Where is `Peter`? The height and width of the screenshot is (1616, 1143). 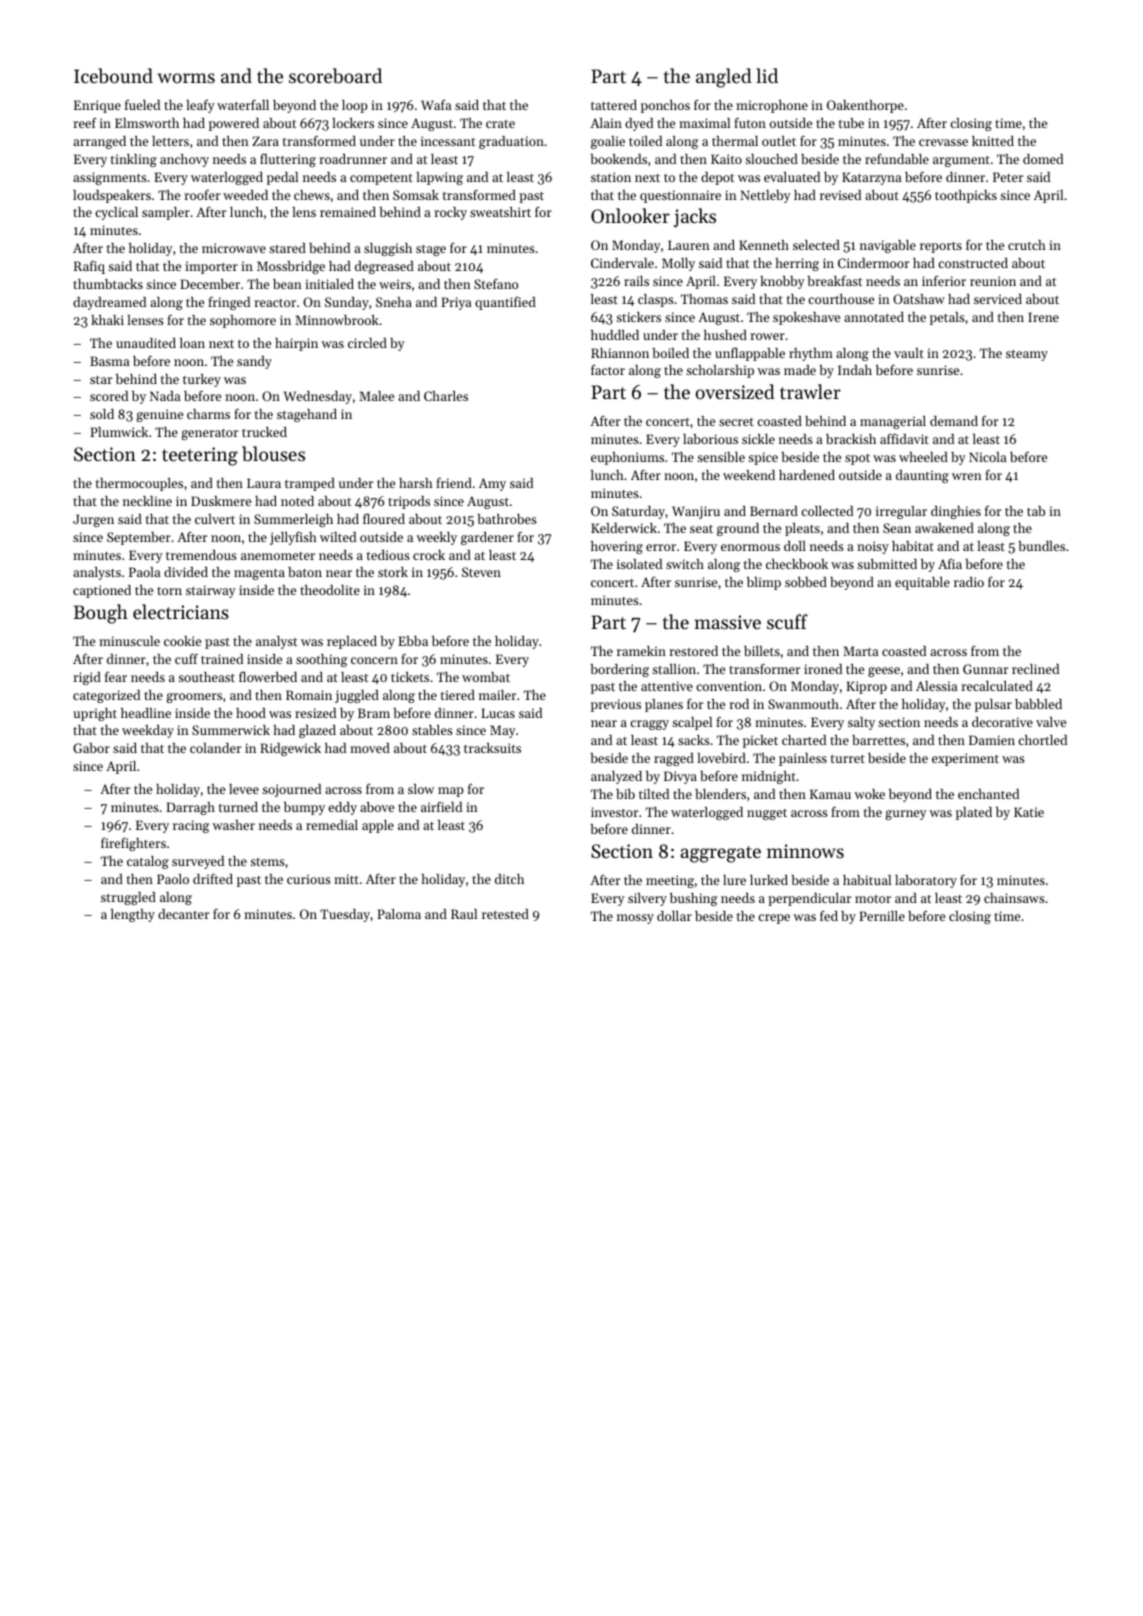 Peter is located at coordinates (1008, 177).
